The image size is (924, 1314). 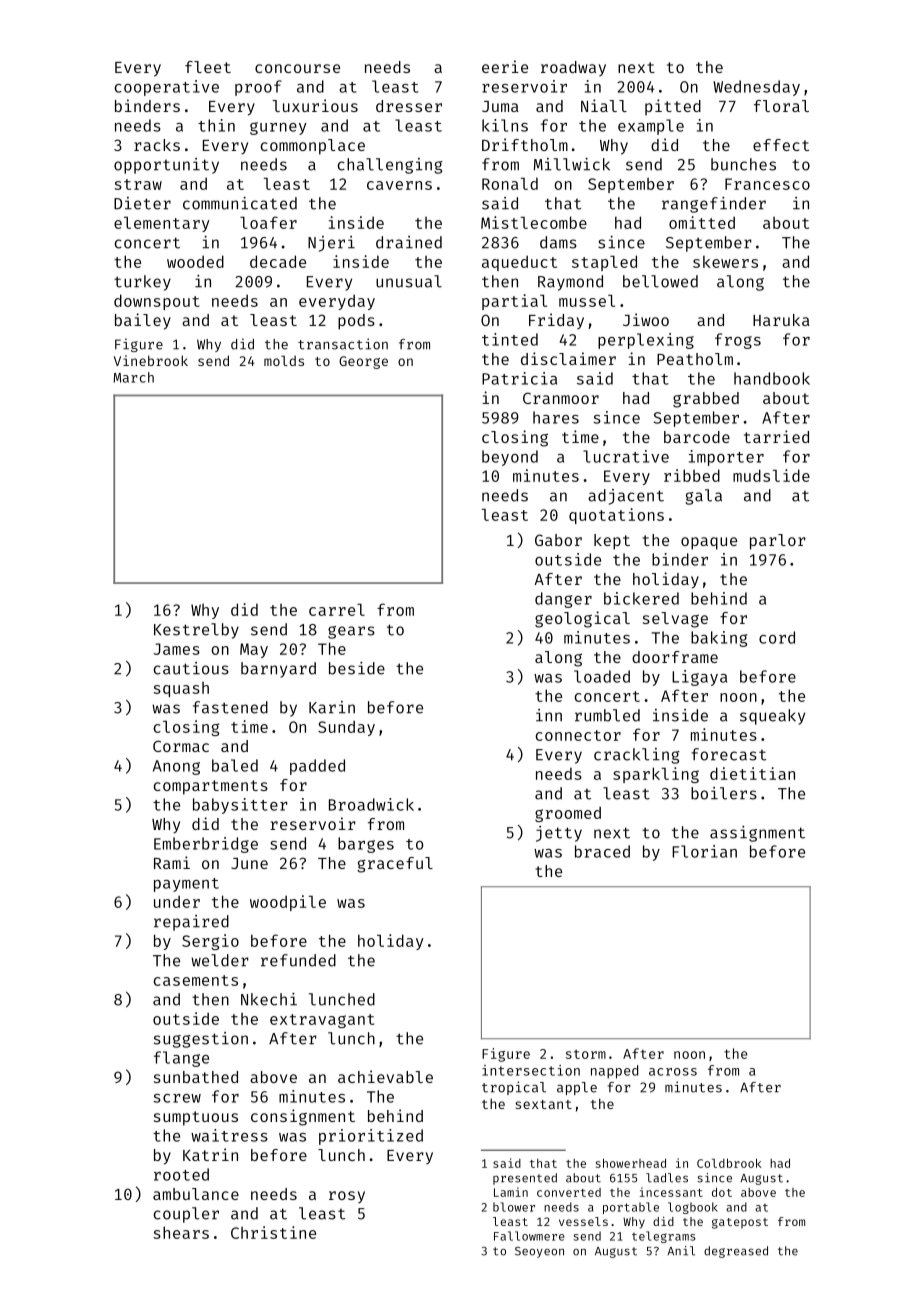 What do you see at coordinates (288, 903) in the page?
I see `woodpile` at bounding box center [288, 903].
